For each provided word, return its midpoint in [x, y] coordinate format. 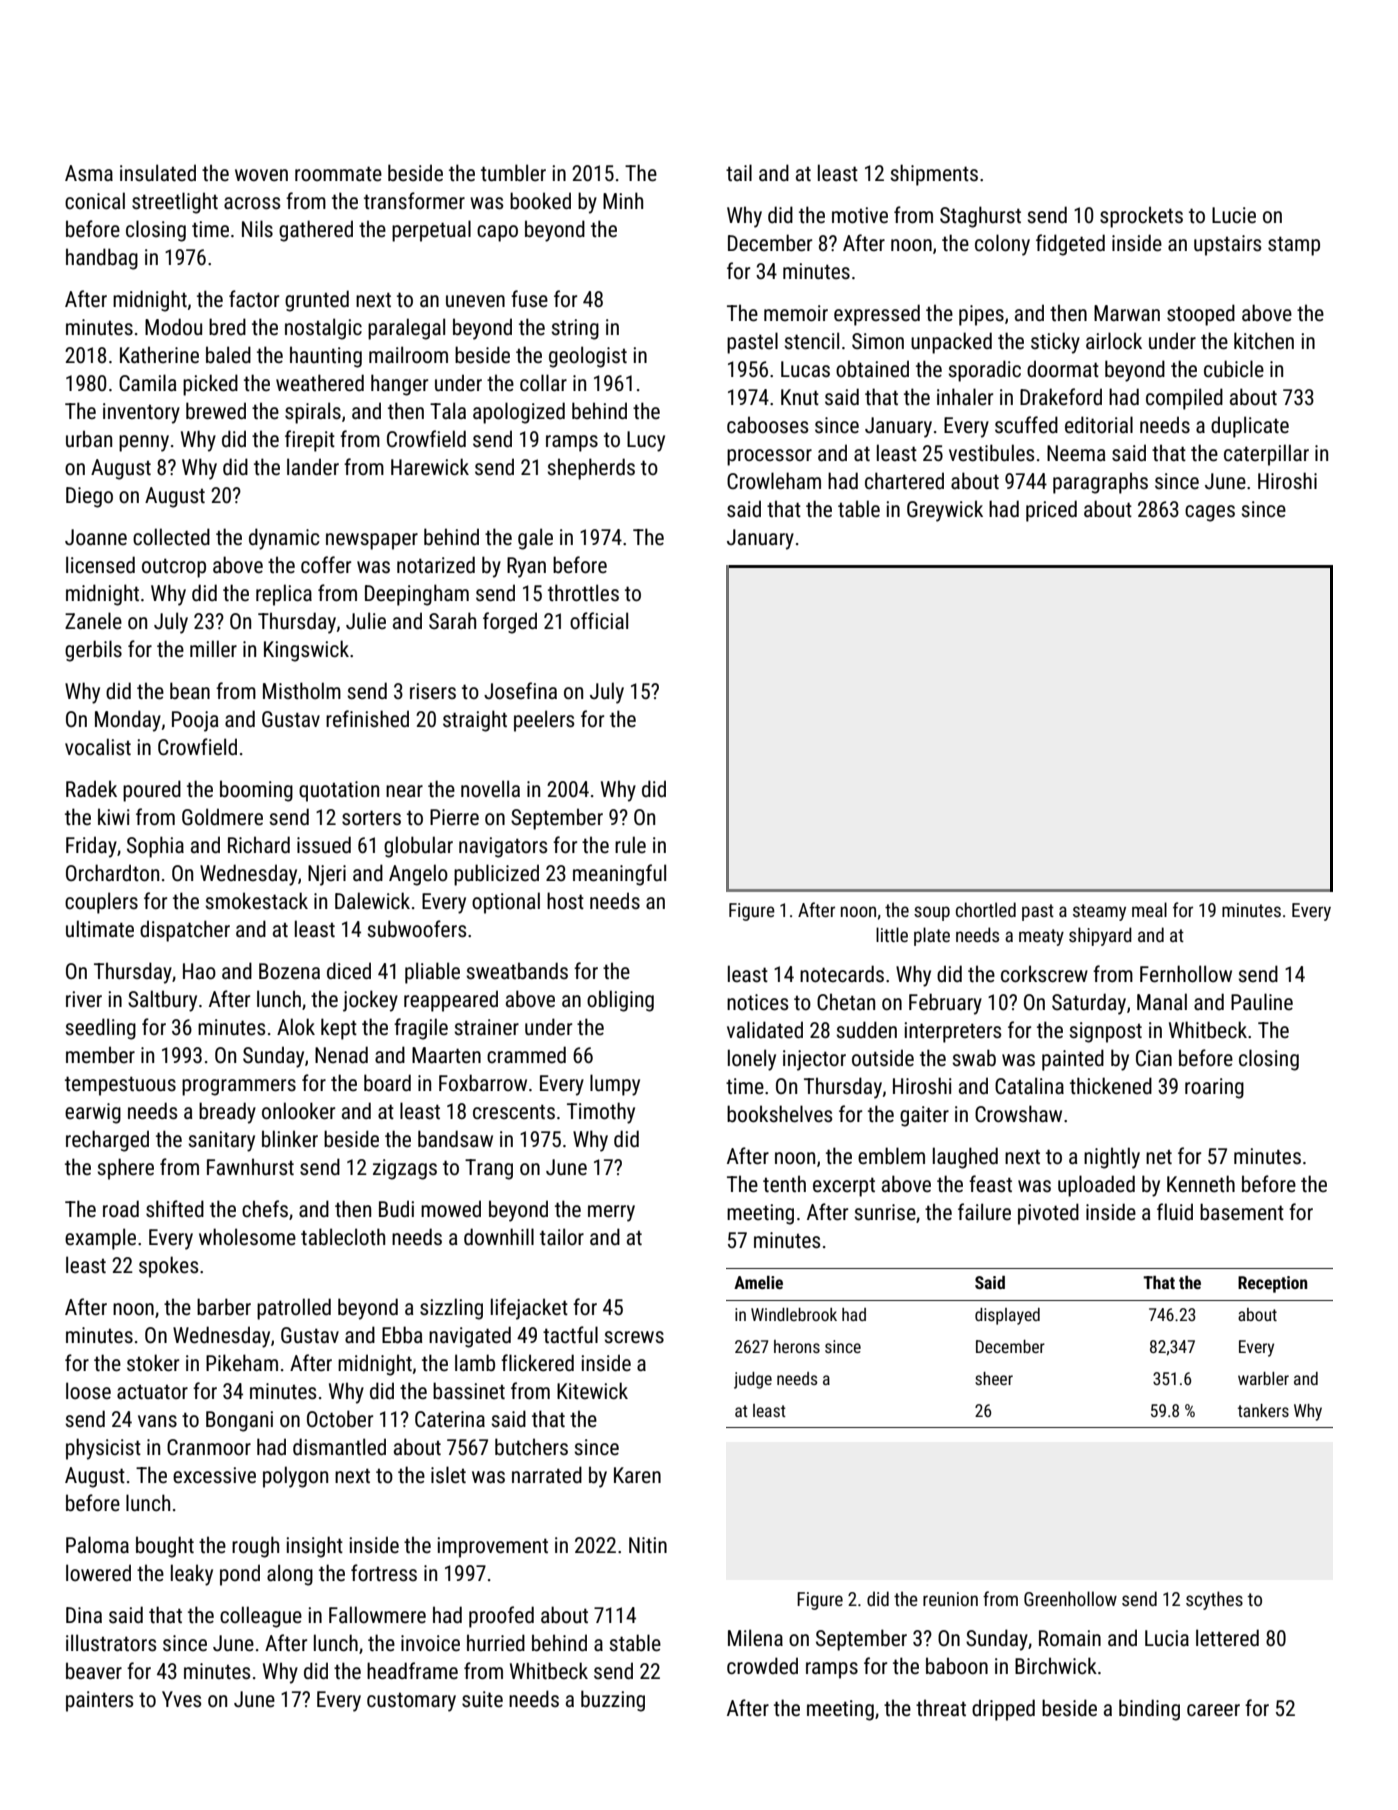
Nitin [648, 1545]
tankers [1263, 1410]
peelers [544, 721]
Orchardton [112, 872]
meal [1149, 909]
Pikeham [242, 1363]
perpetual [431, 231]
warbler [1263, 1378]
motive [860, 215]
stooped [1201, 315]
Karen [637, 1475]
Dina [84, 1615]
